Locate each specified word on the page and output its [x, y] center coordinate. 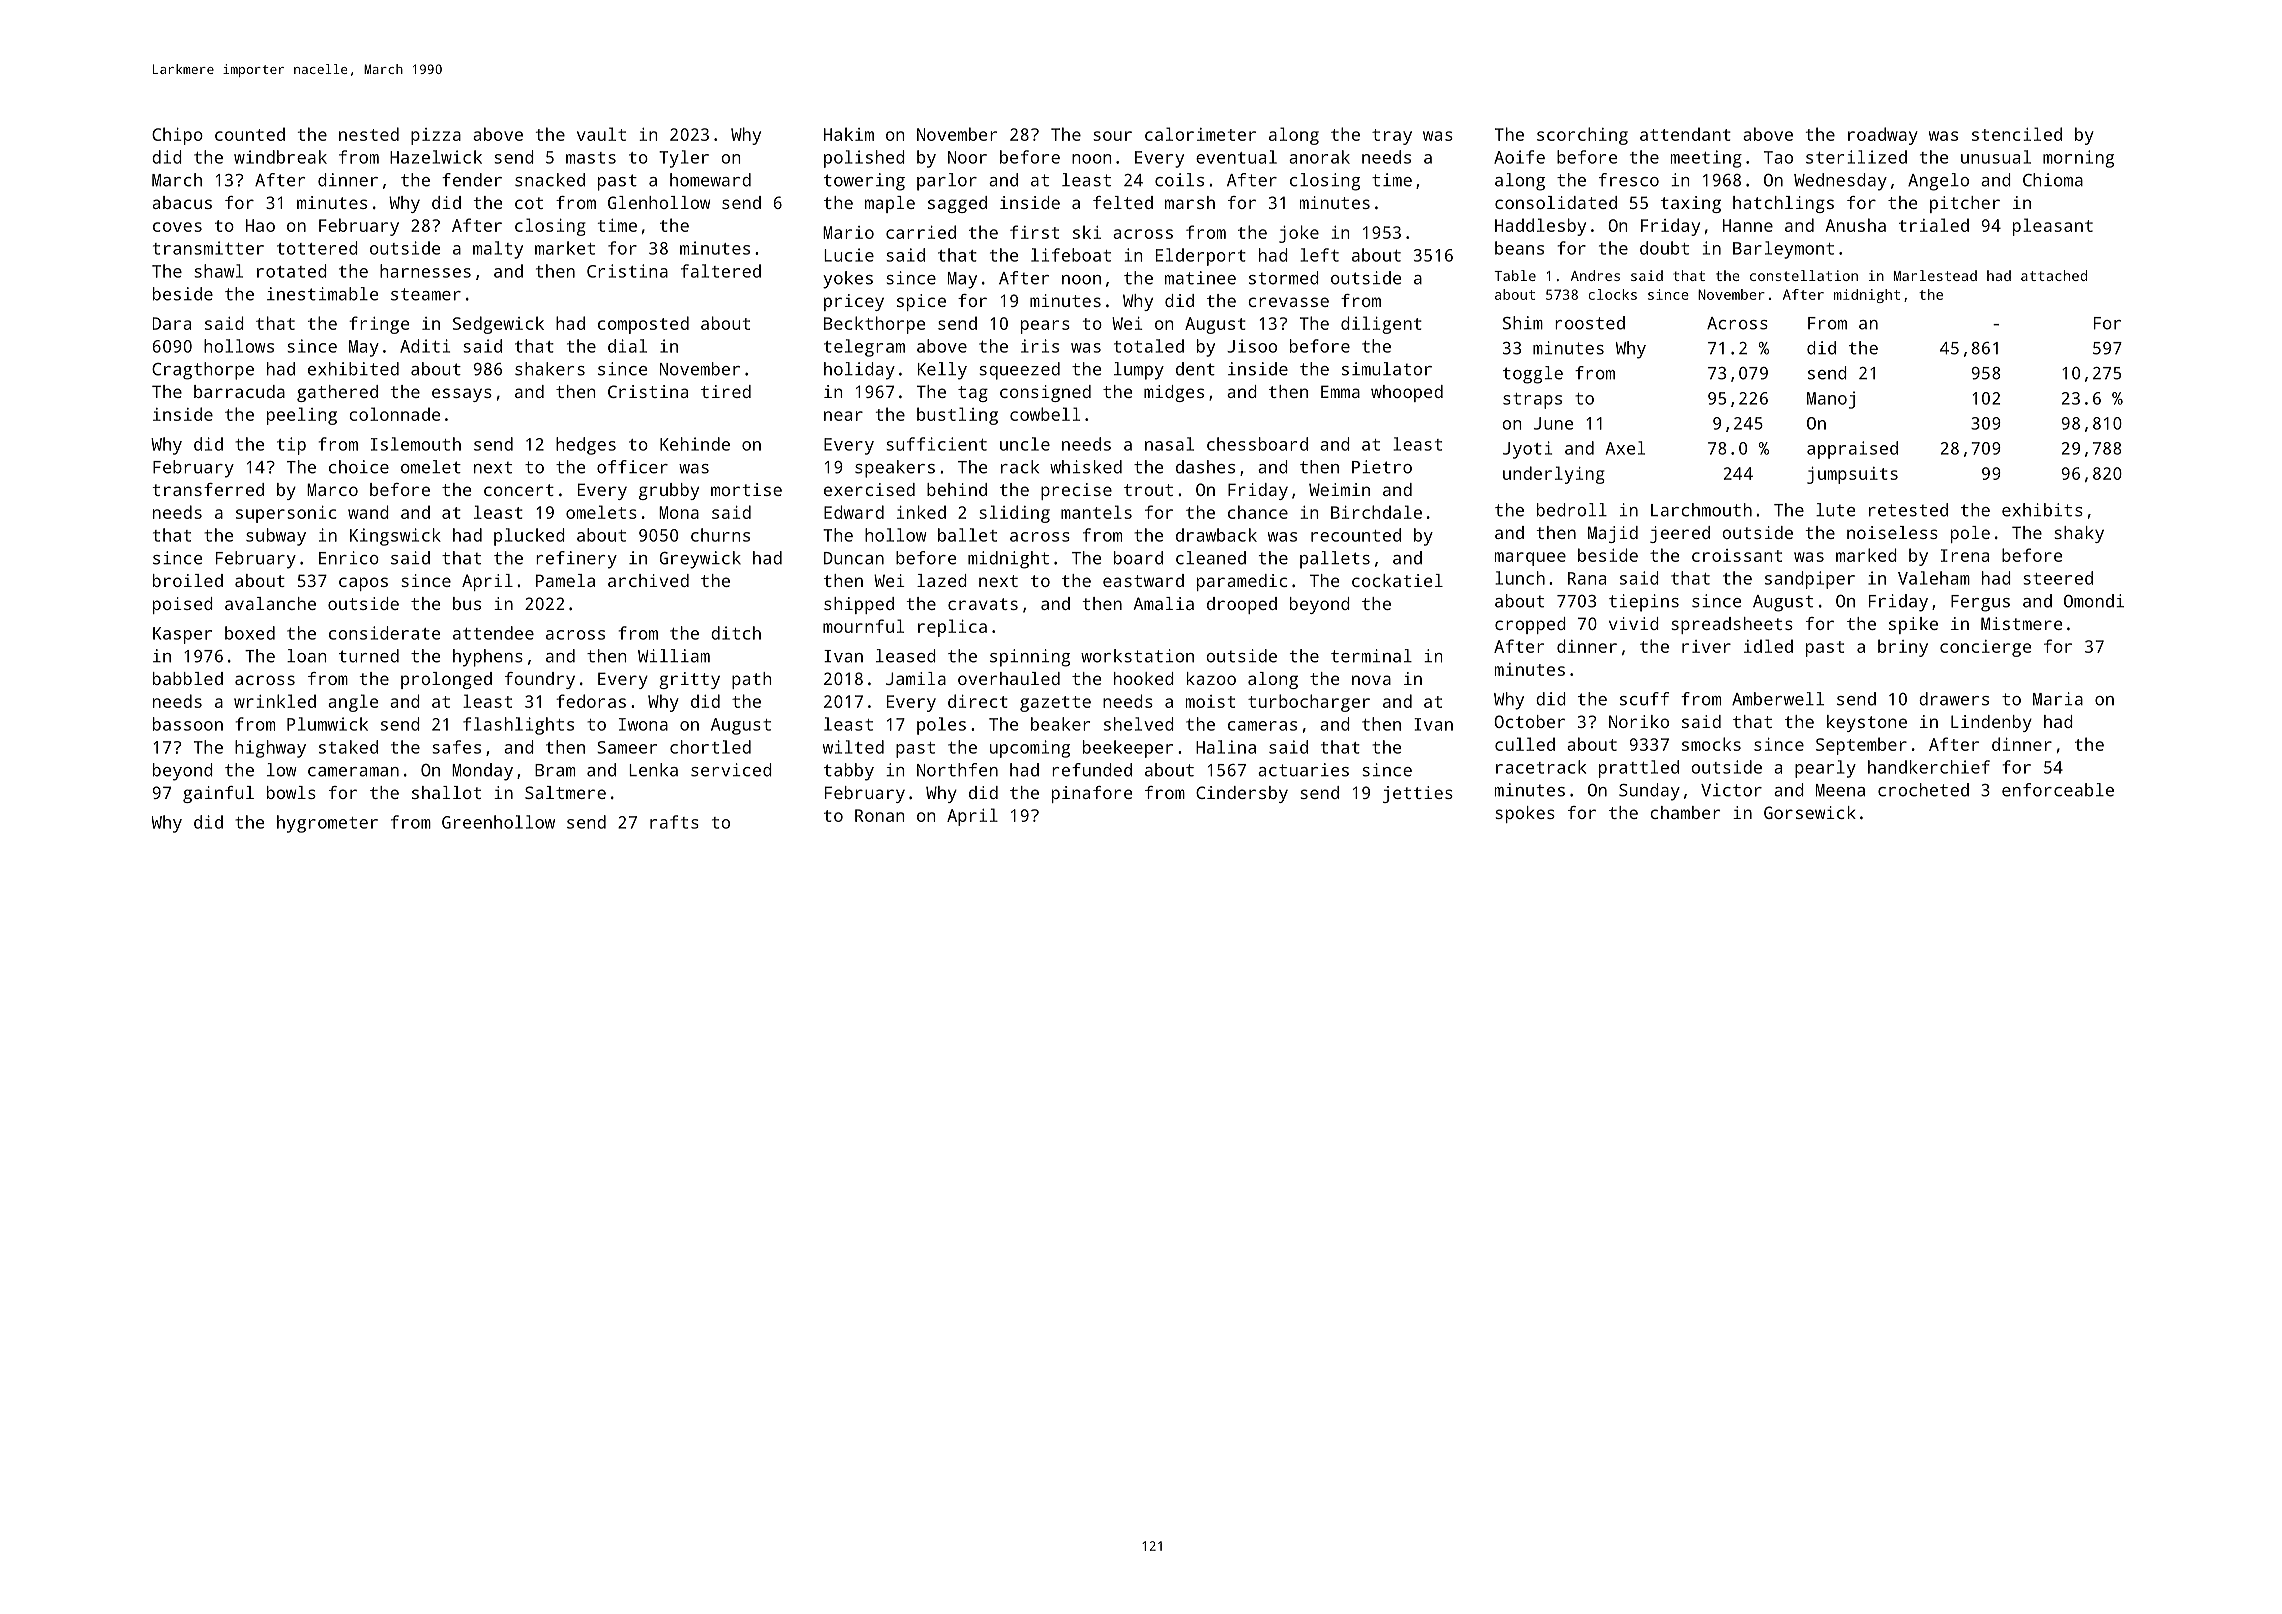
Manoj [1831, 400]
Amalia [1163, 603]
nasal [1169, 444]
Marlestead [1935, 275]
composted [643, 325]
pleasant [2053, 227]
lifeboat [1071, 255]
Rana [1587, 578]
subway [276, 537]
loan [307, 656]
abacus [182, 202]
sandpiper [1810, 580]
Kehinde [695, 444]
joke [1299, 234]
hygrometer [327, 824]
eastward [1143, 580]
